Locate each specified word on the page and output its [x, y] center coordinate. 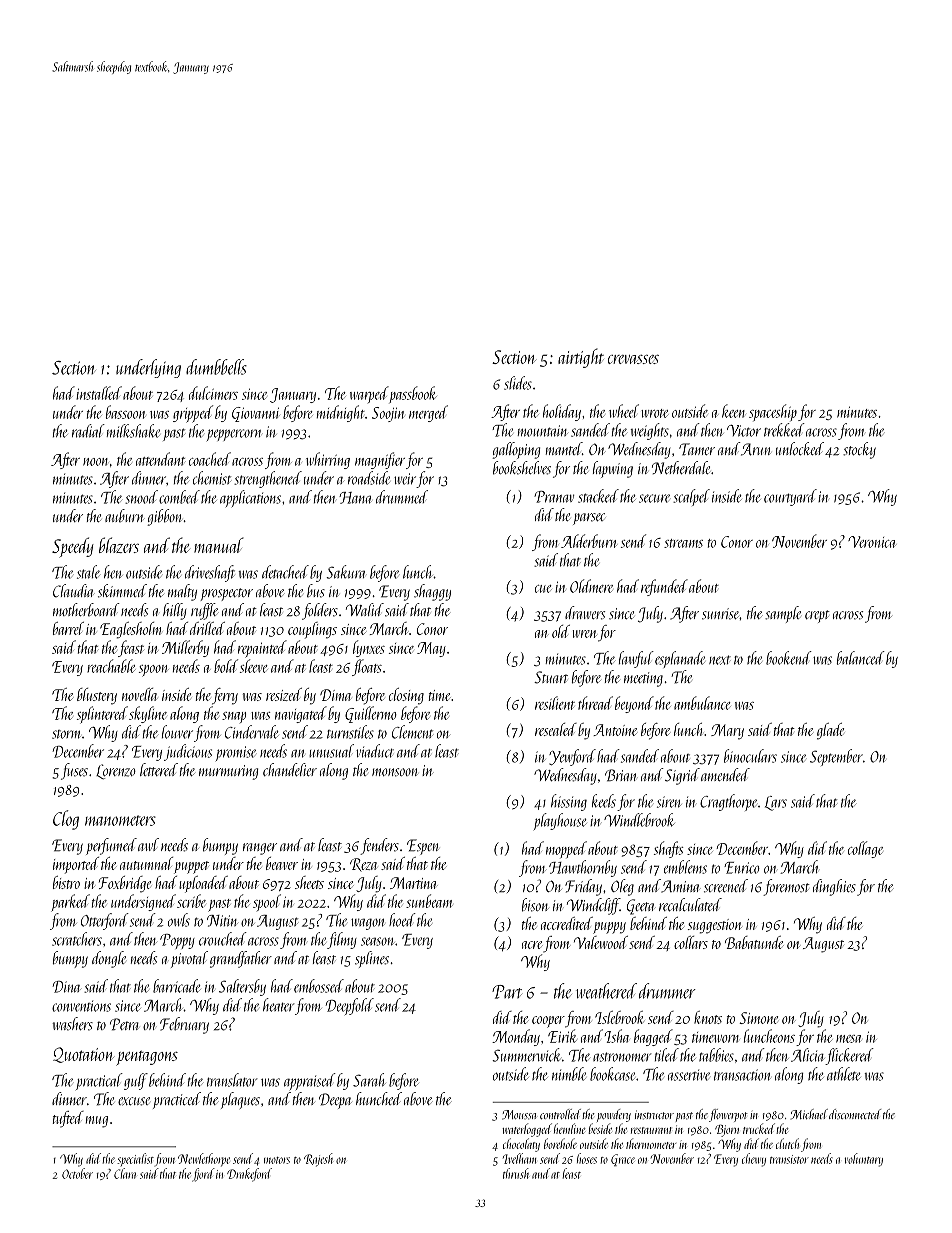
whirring [328, 460]
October [77, 1173]
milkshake [133, 431]
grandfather [241, 959]
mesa [849, 1039]
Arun [756, 449]
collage [865, 849]
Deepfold [350, 1006]
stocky [859, 450]
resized [284, 694]
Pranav [554, 497]
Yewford [572, 757]
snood [141, 497]
